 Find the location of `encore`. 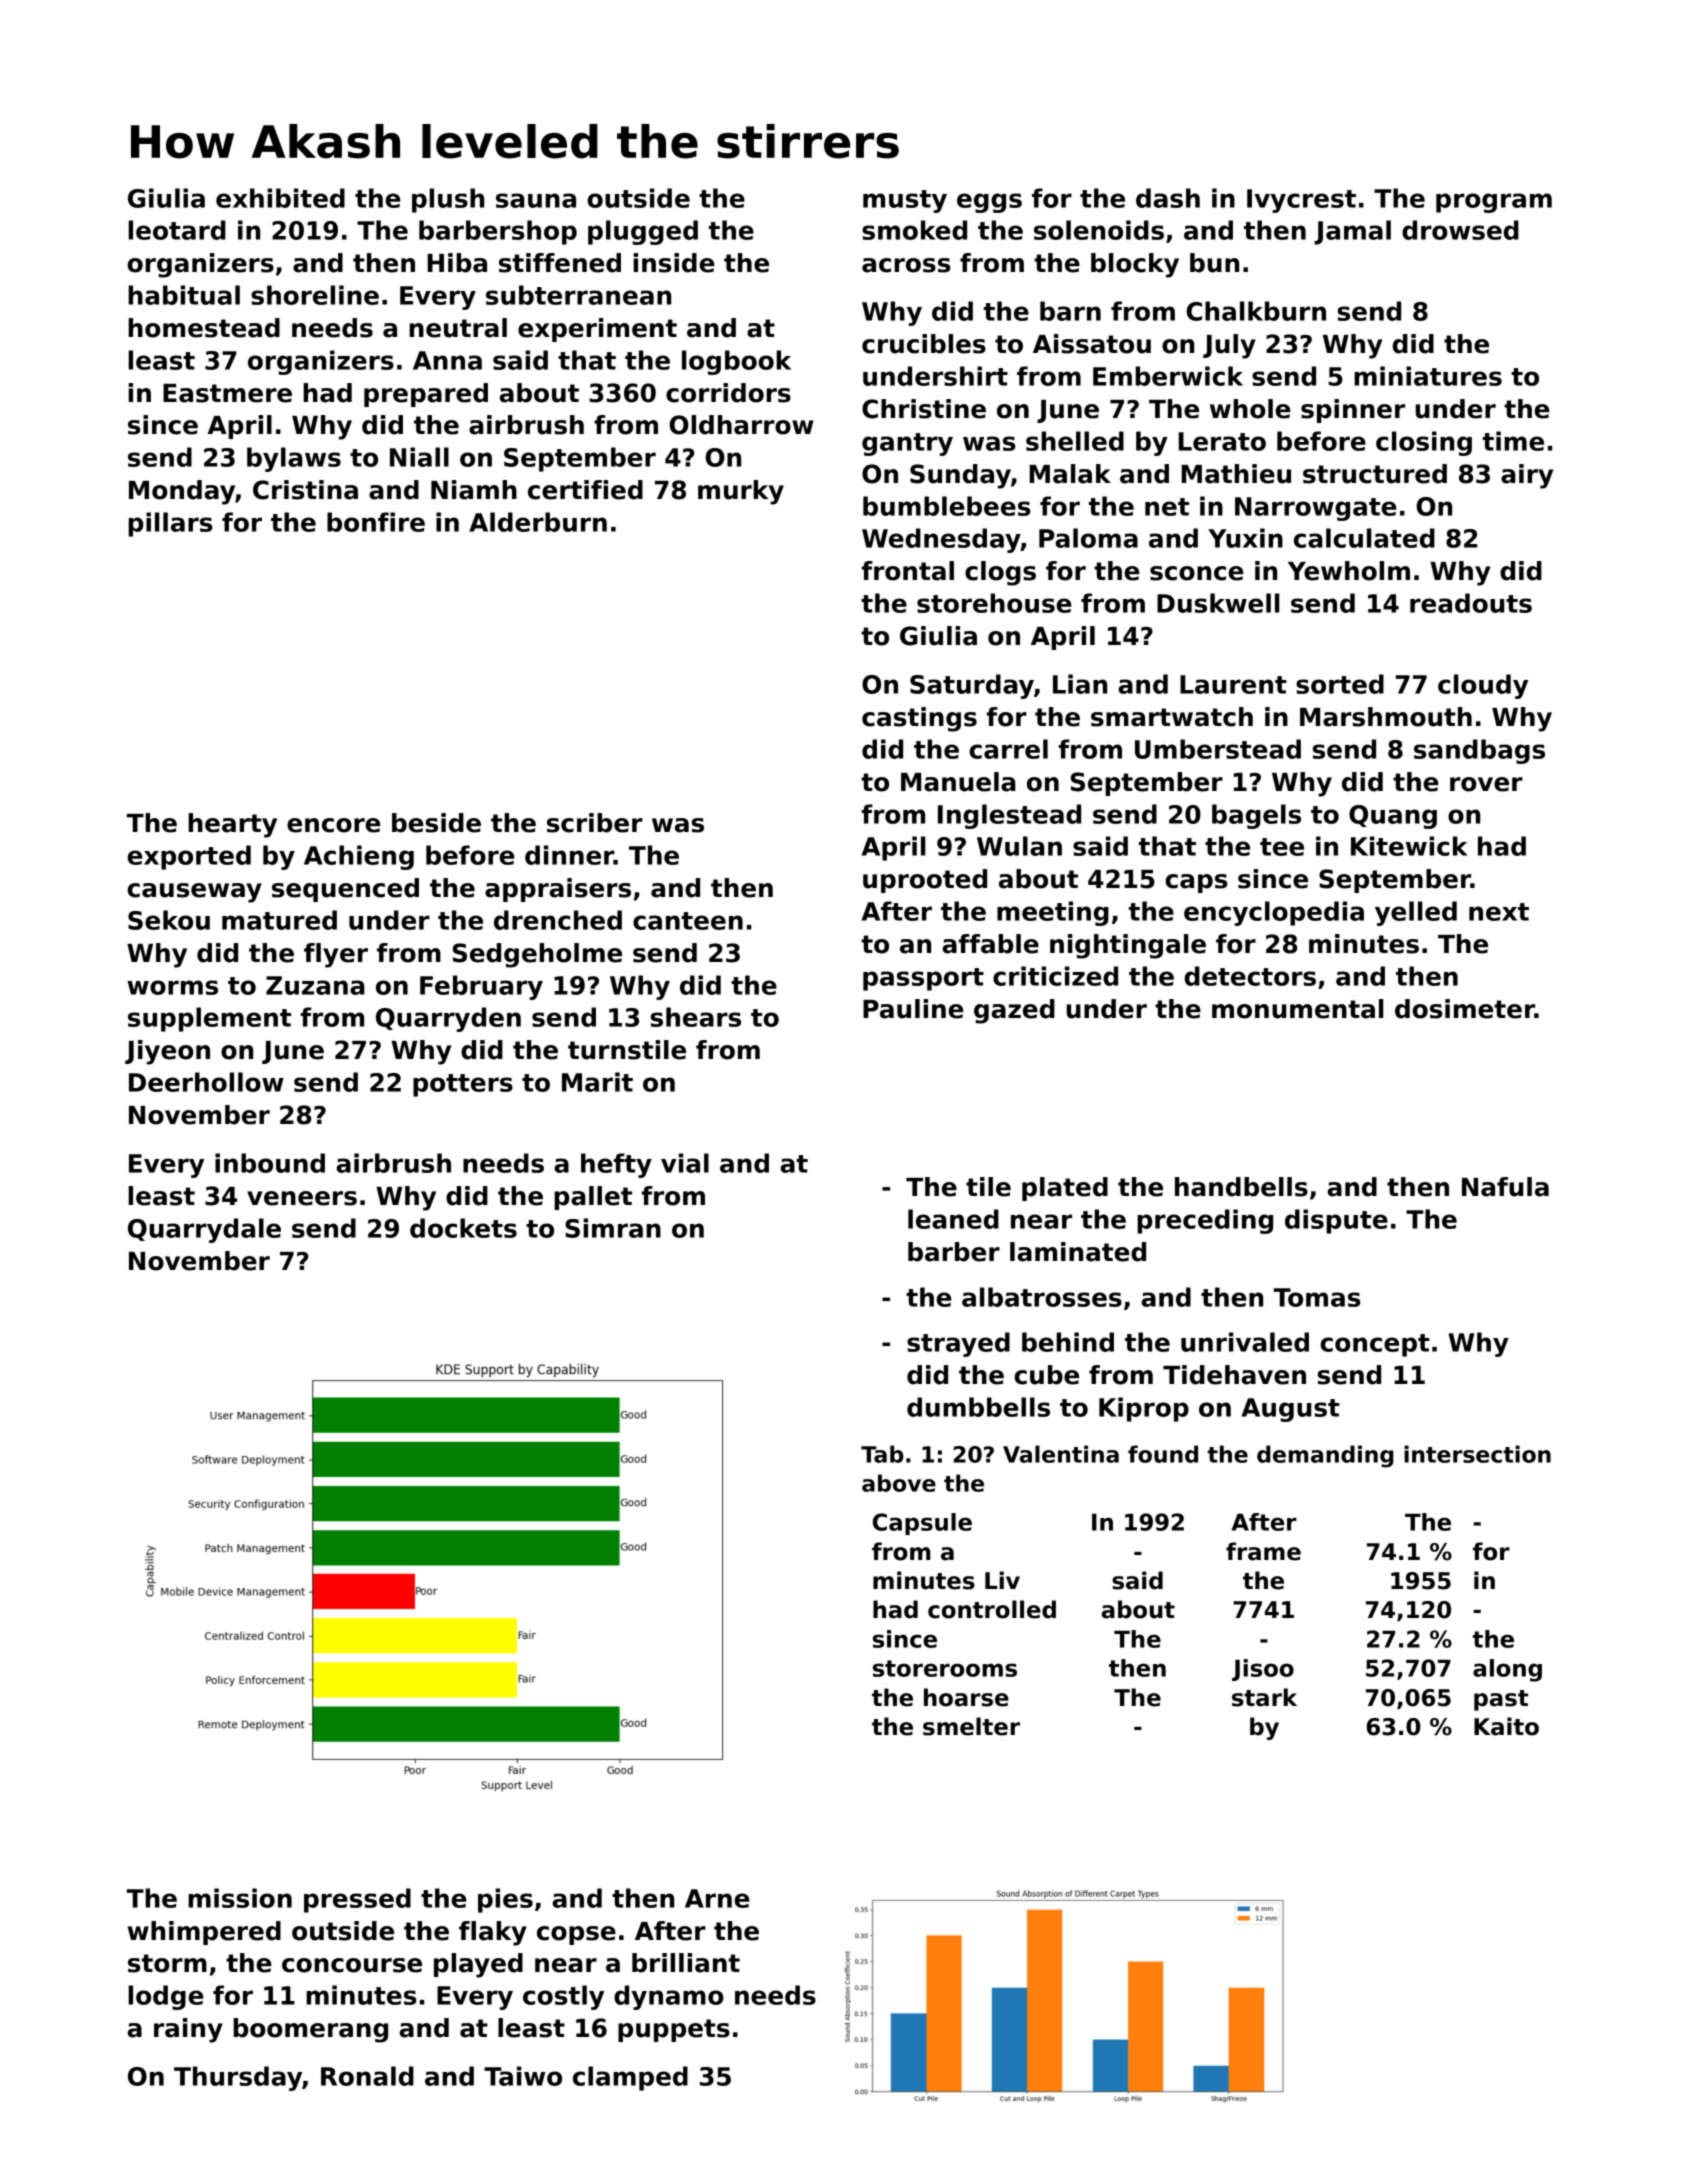

encore is located at coordinates (334, 825).
